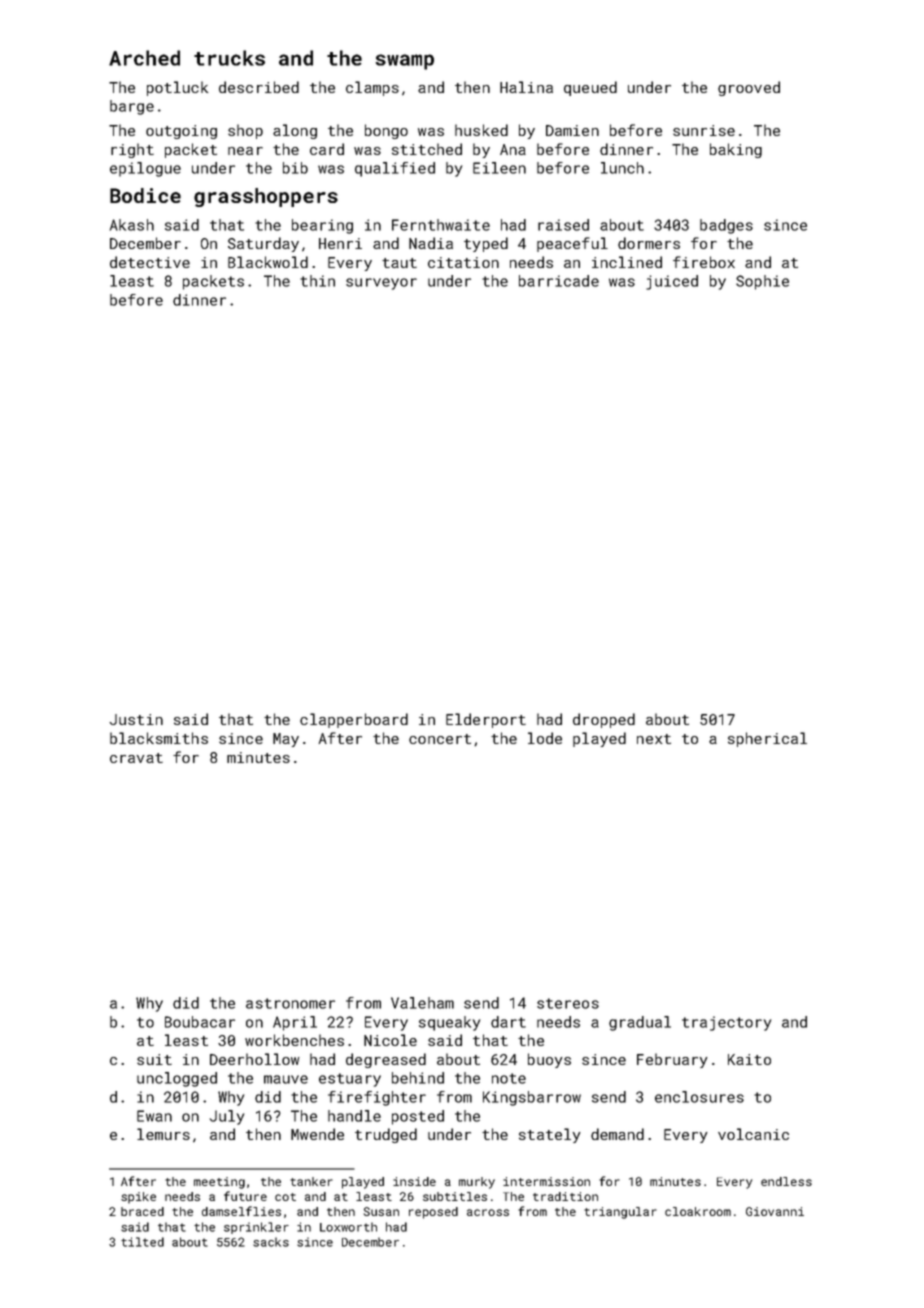  I want to click on dormers, so click(649, 243).
